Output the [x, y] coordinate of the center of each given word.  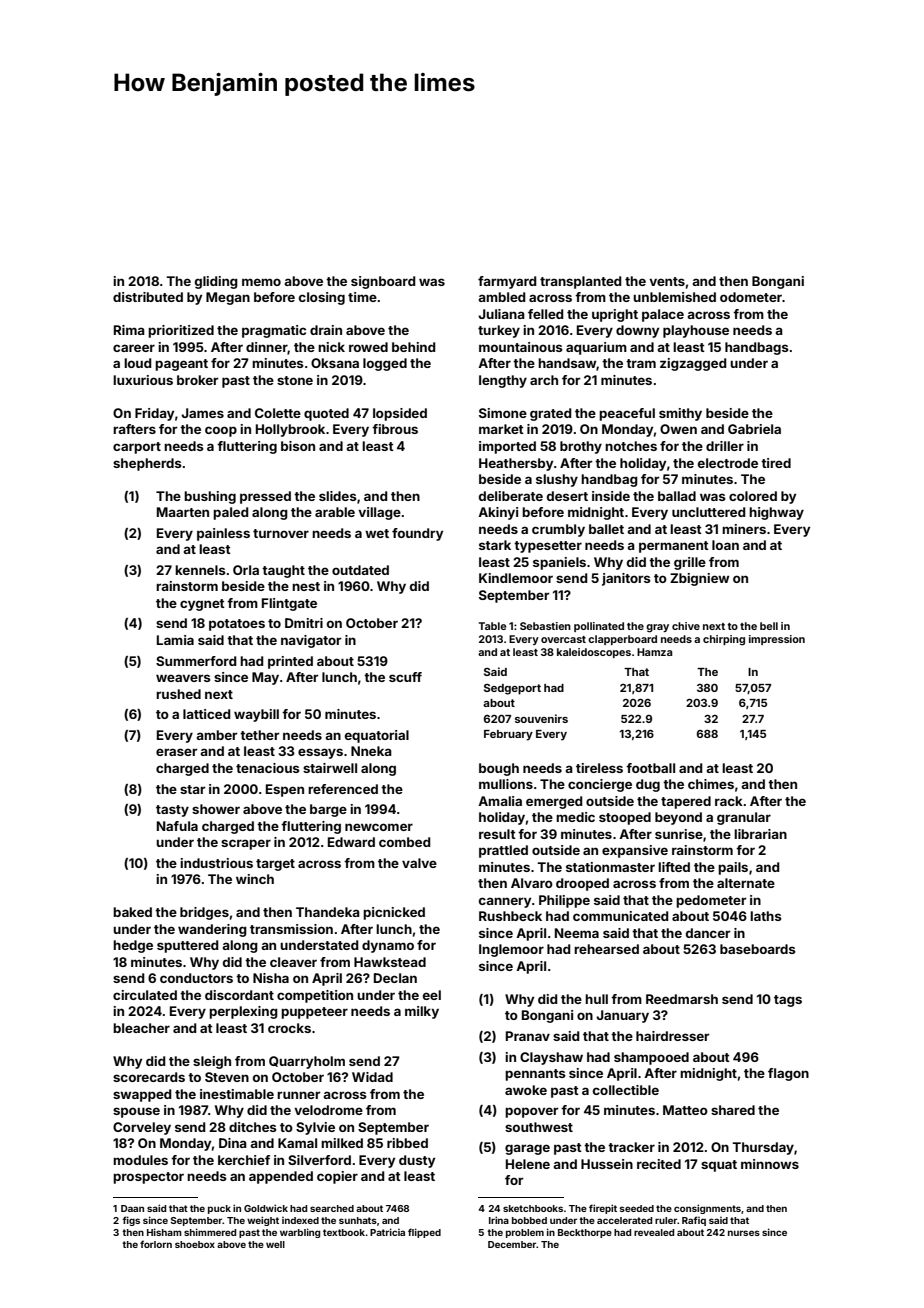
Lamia [175, 640]
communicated [621, 916]
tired [776, 463]
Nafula [177, 826]
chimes [711, 784]
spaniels [559, 563]
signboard [383, 282]
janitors [626, 579]
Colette [278, 413]
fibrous [395, 429]
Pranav [528, 1036]
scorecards [149, 1077]
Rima [129, 330]
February [508, 735]
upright [615, 315]
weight [263, 1221]
